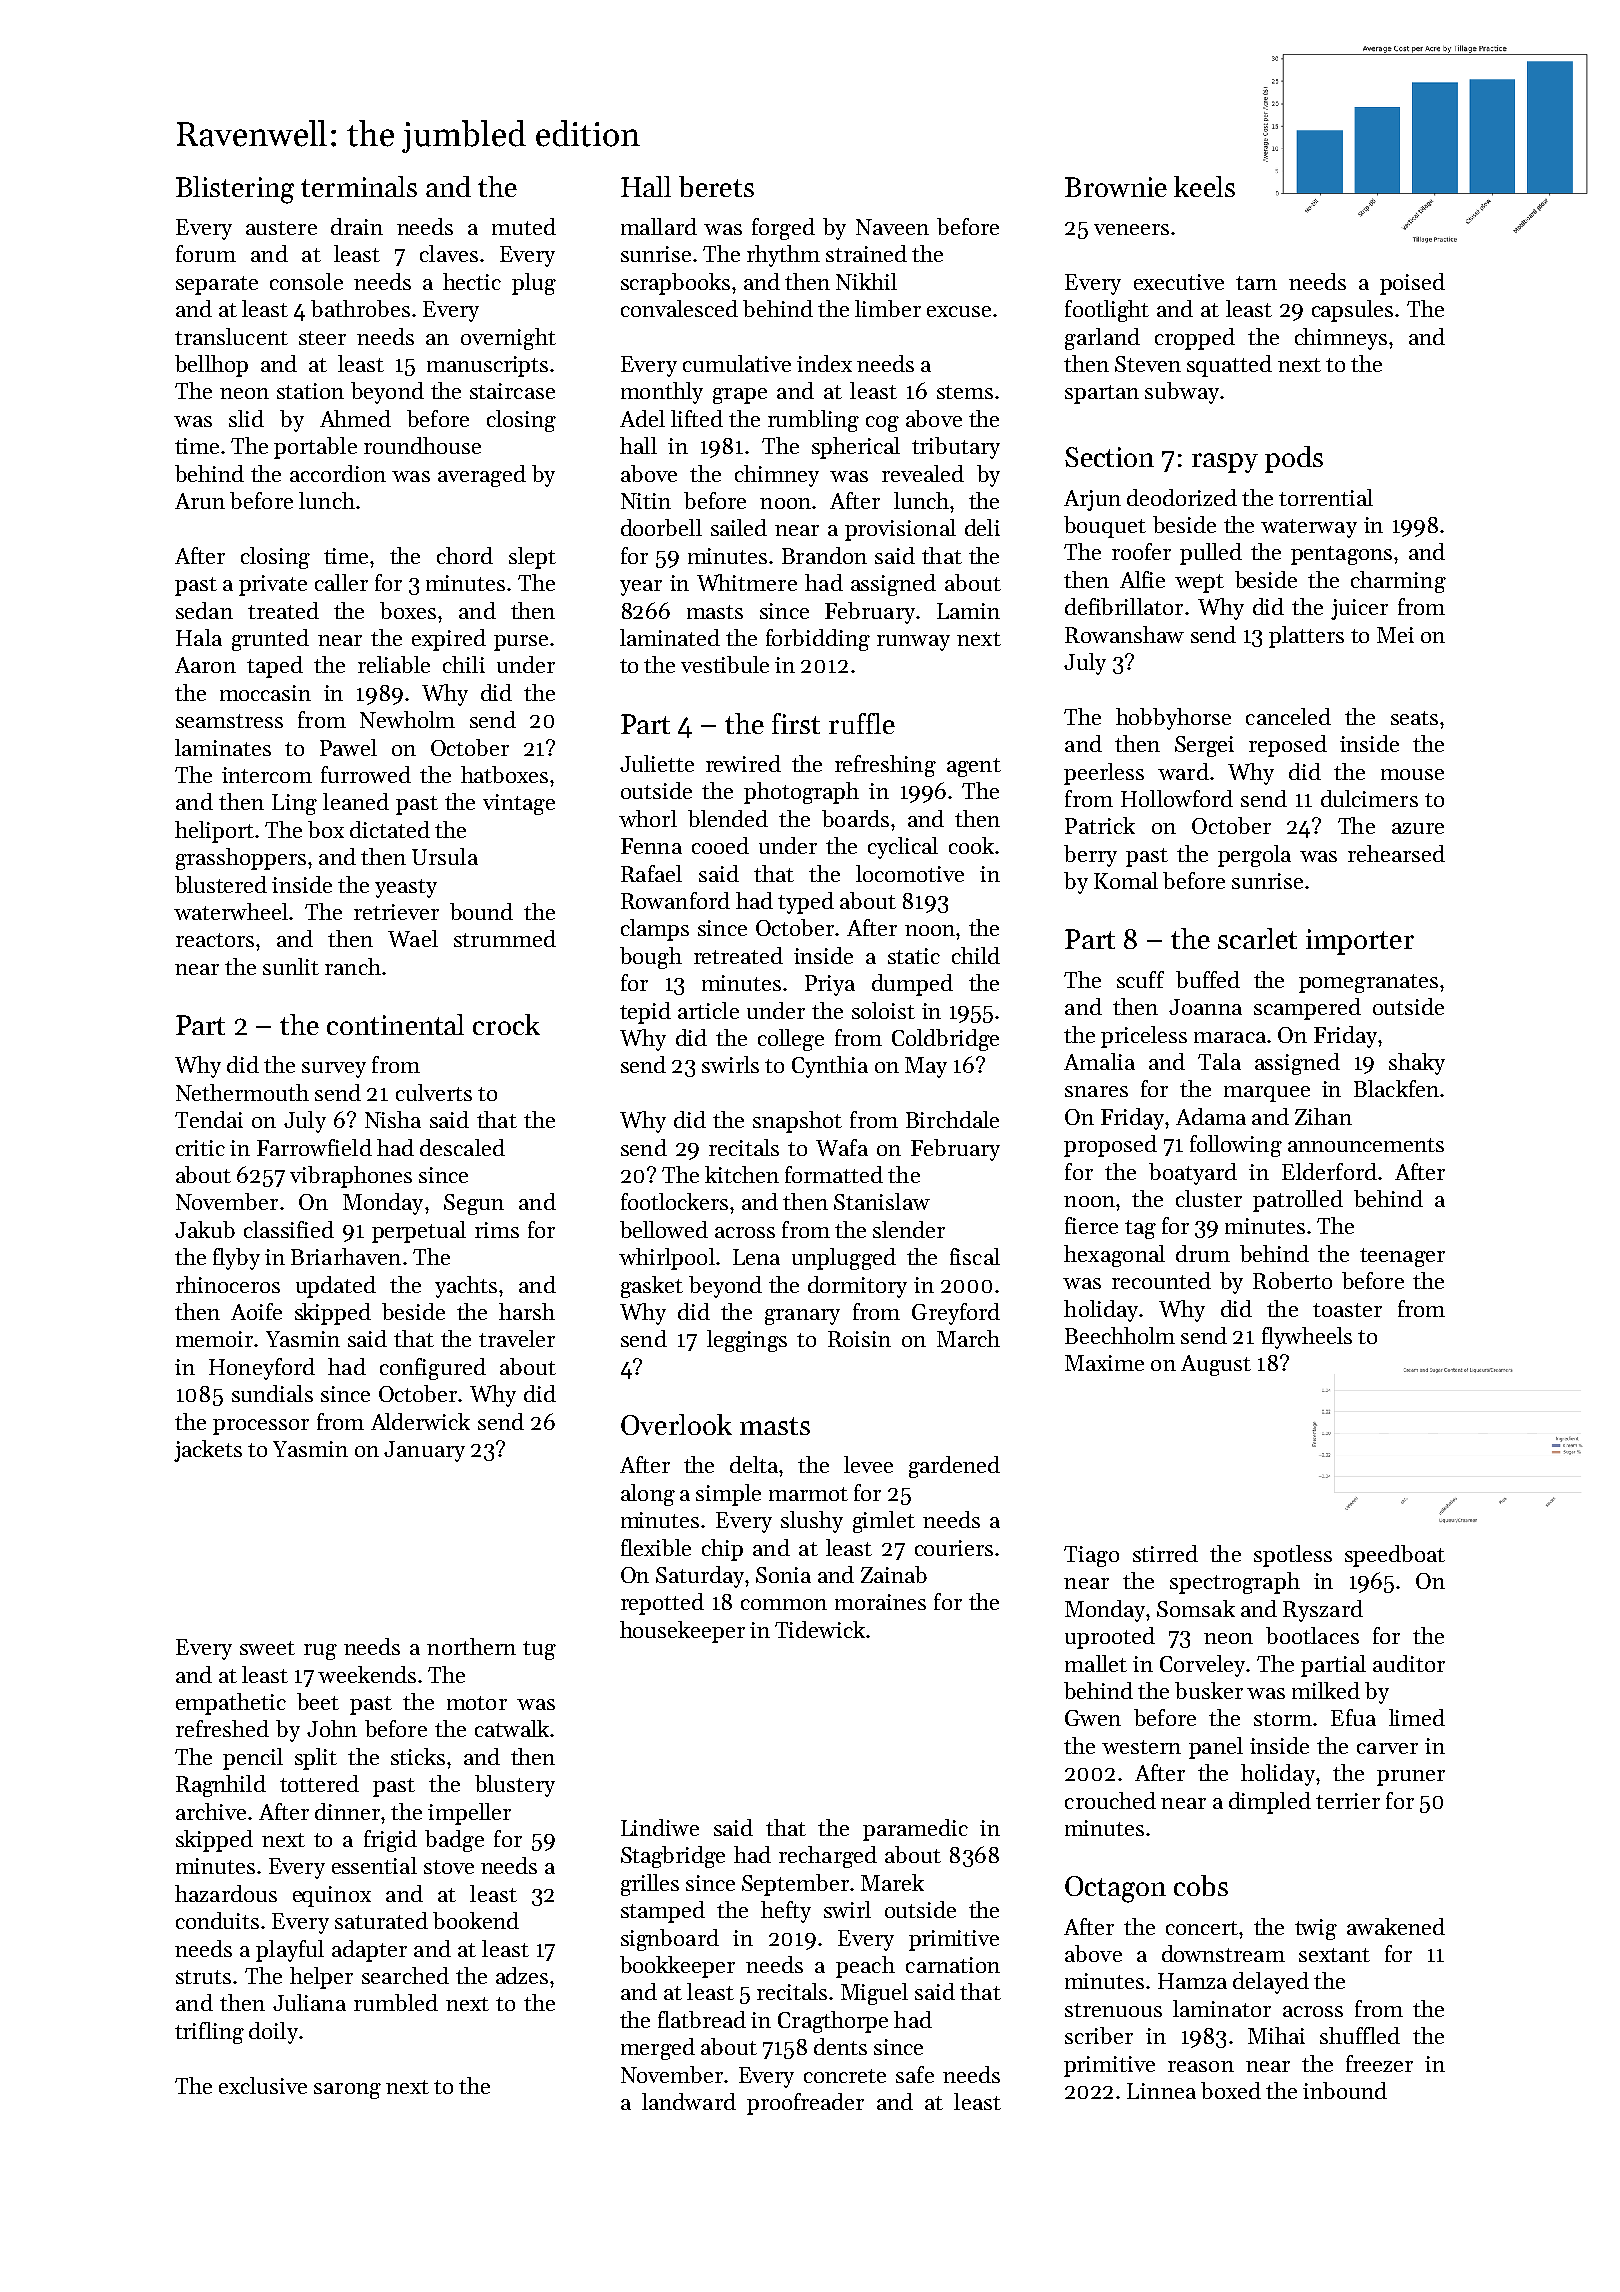  Describe the element at coordinates (1412, 284) in the page. I see `poised` at that location.
